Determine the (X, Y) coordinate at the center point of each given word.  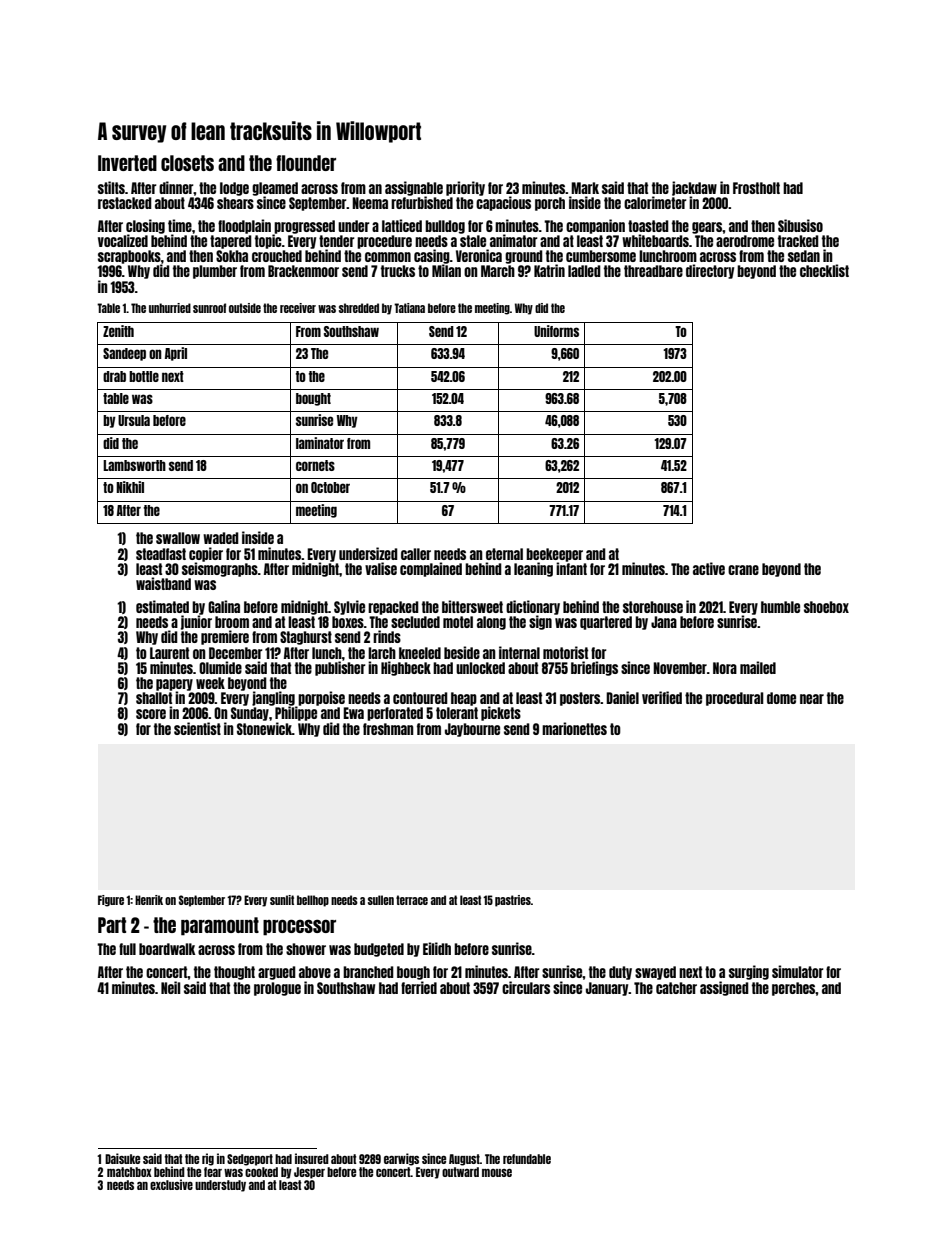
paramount (220, 926)
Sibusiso (800, 225)
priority (465, 188)
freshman (388, 729)
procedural (734, 699)
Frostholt (756, 188)
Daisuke (122, 1158)
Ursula (134, 420)
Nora (725, 668)
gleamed (275, 189)
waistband (163, 583)
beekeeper (554, 555)
